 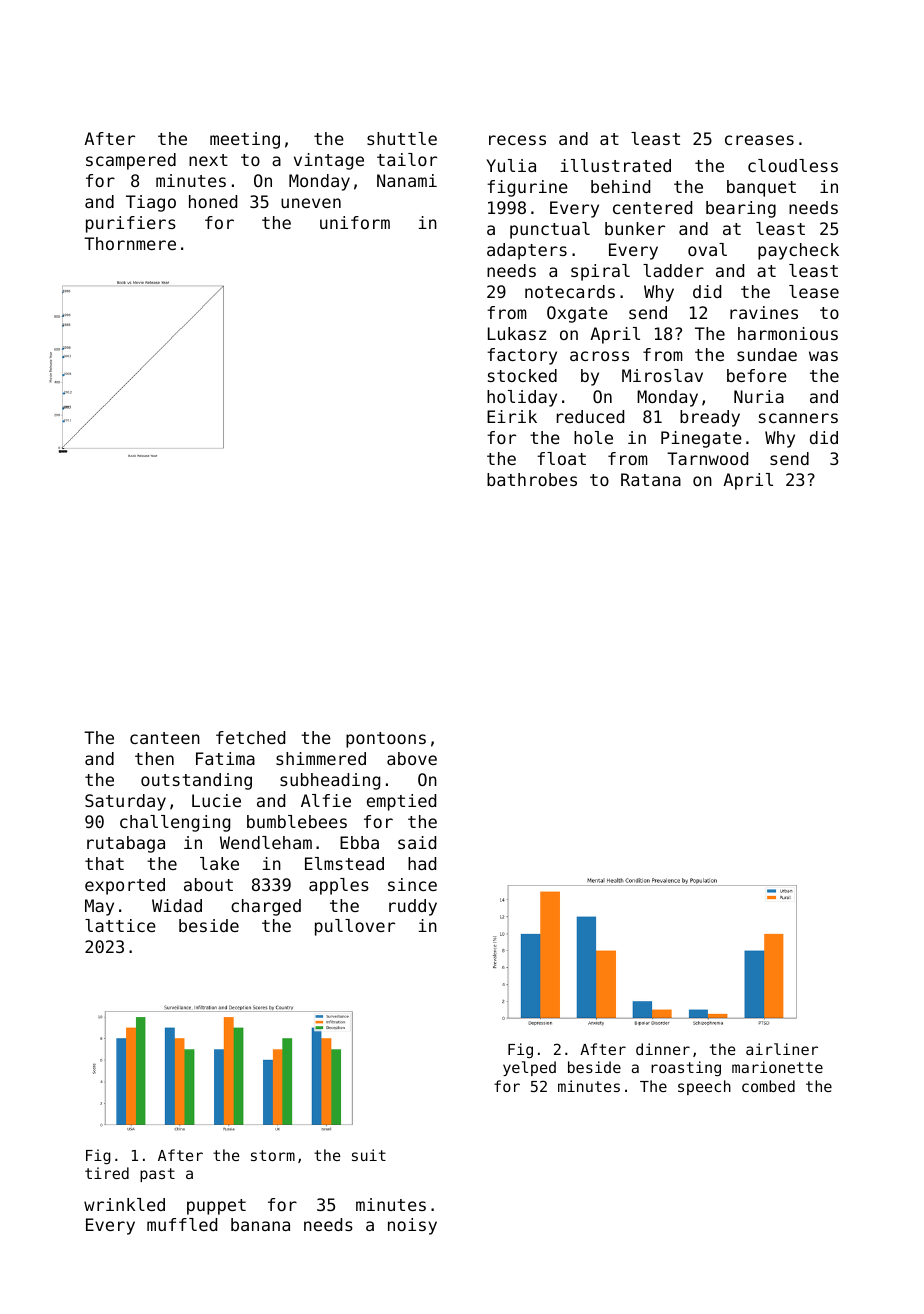 What do you see at coordinates (532, 479) in the page?
I see `bathrobes` at bounding box center [532, 479].
